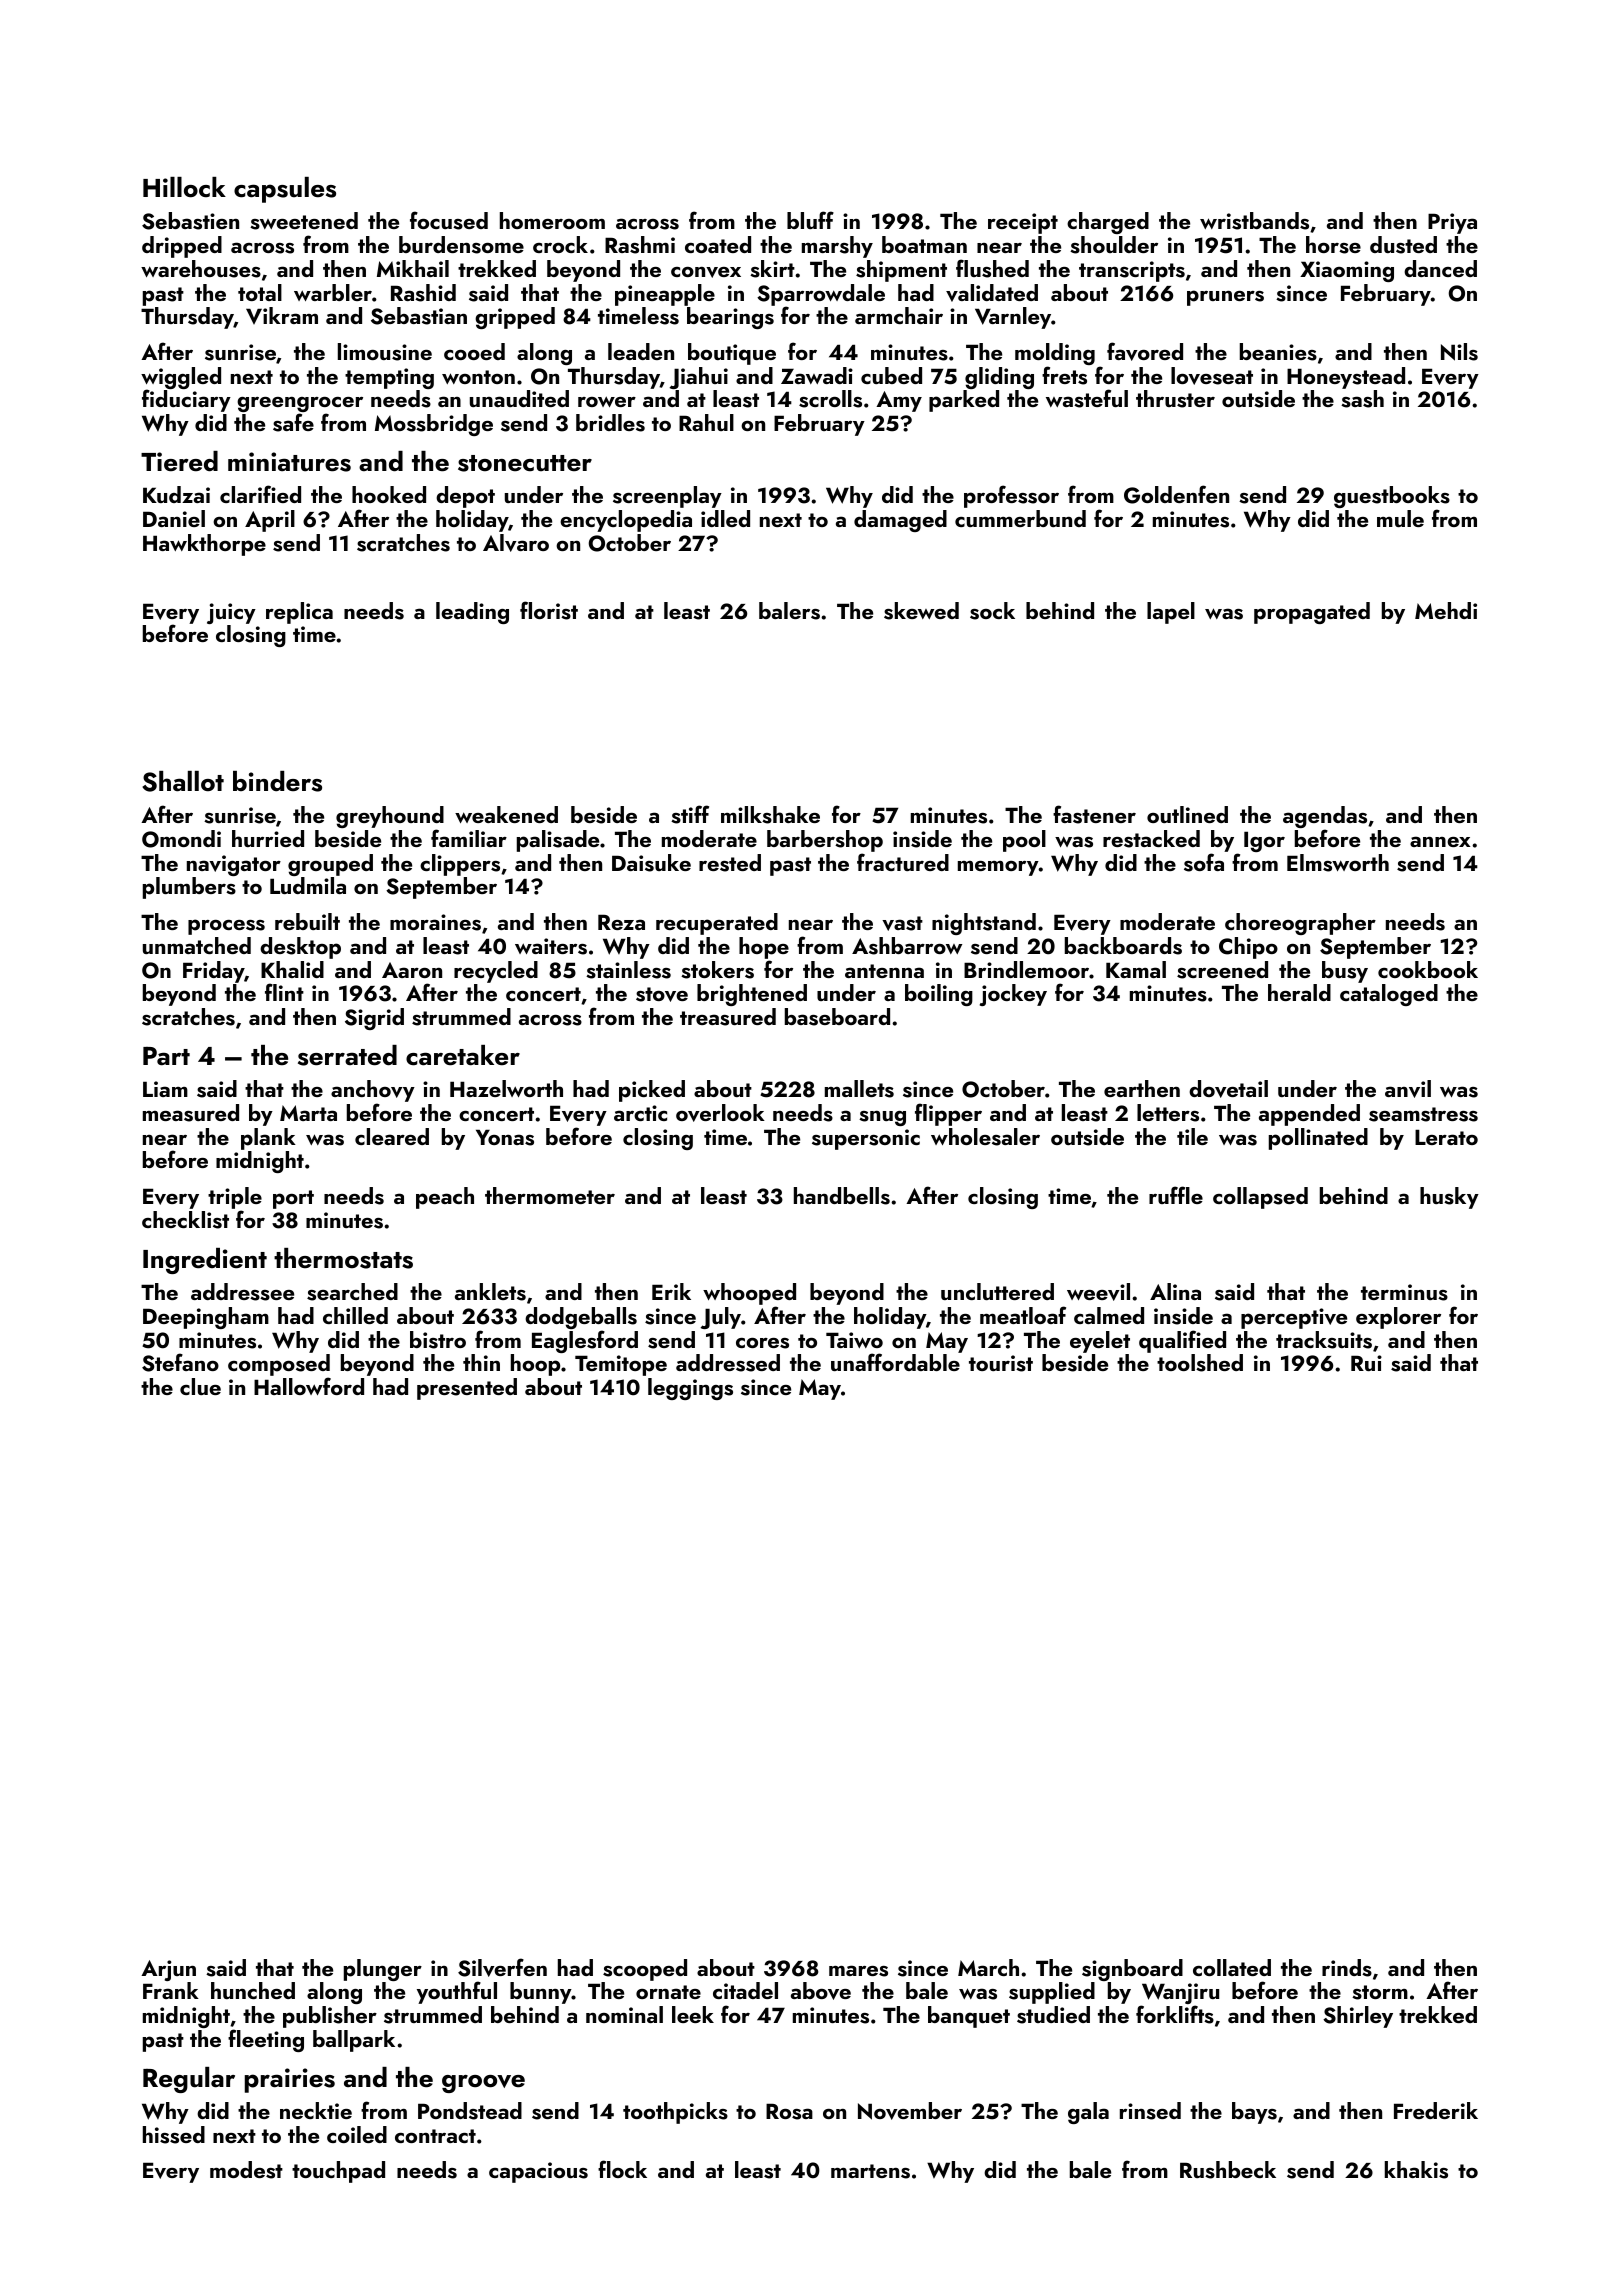 This screenshot has height=2292, width=1620. I want to click on bluff, so click(810, 220).
